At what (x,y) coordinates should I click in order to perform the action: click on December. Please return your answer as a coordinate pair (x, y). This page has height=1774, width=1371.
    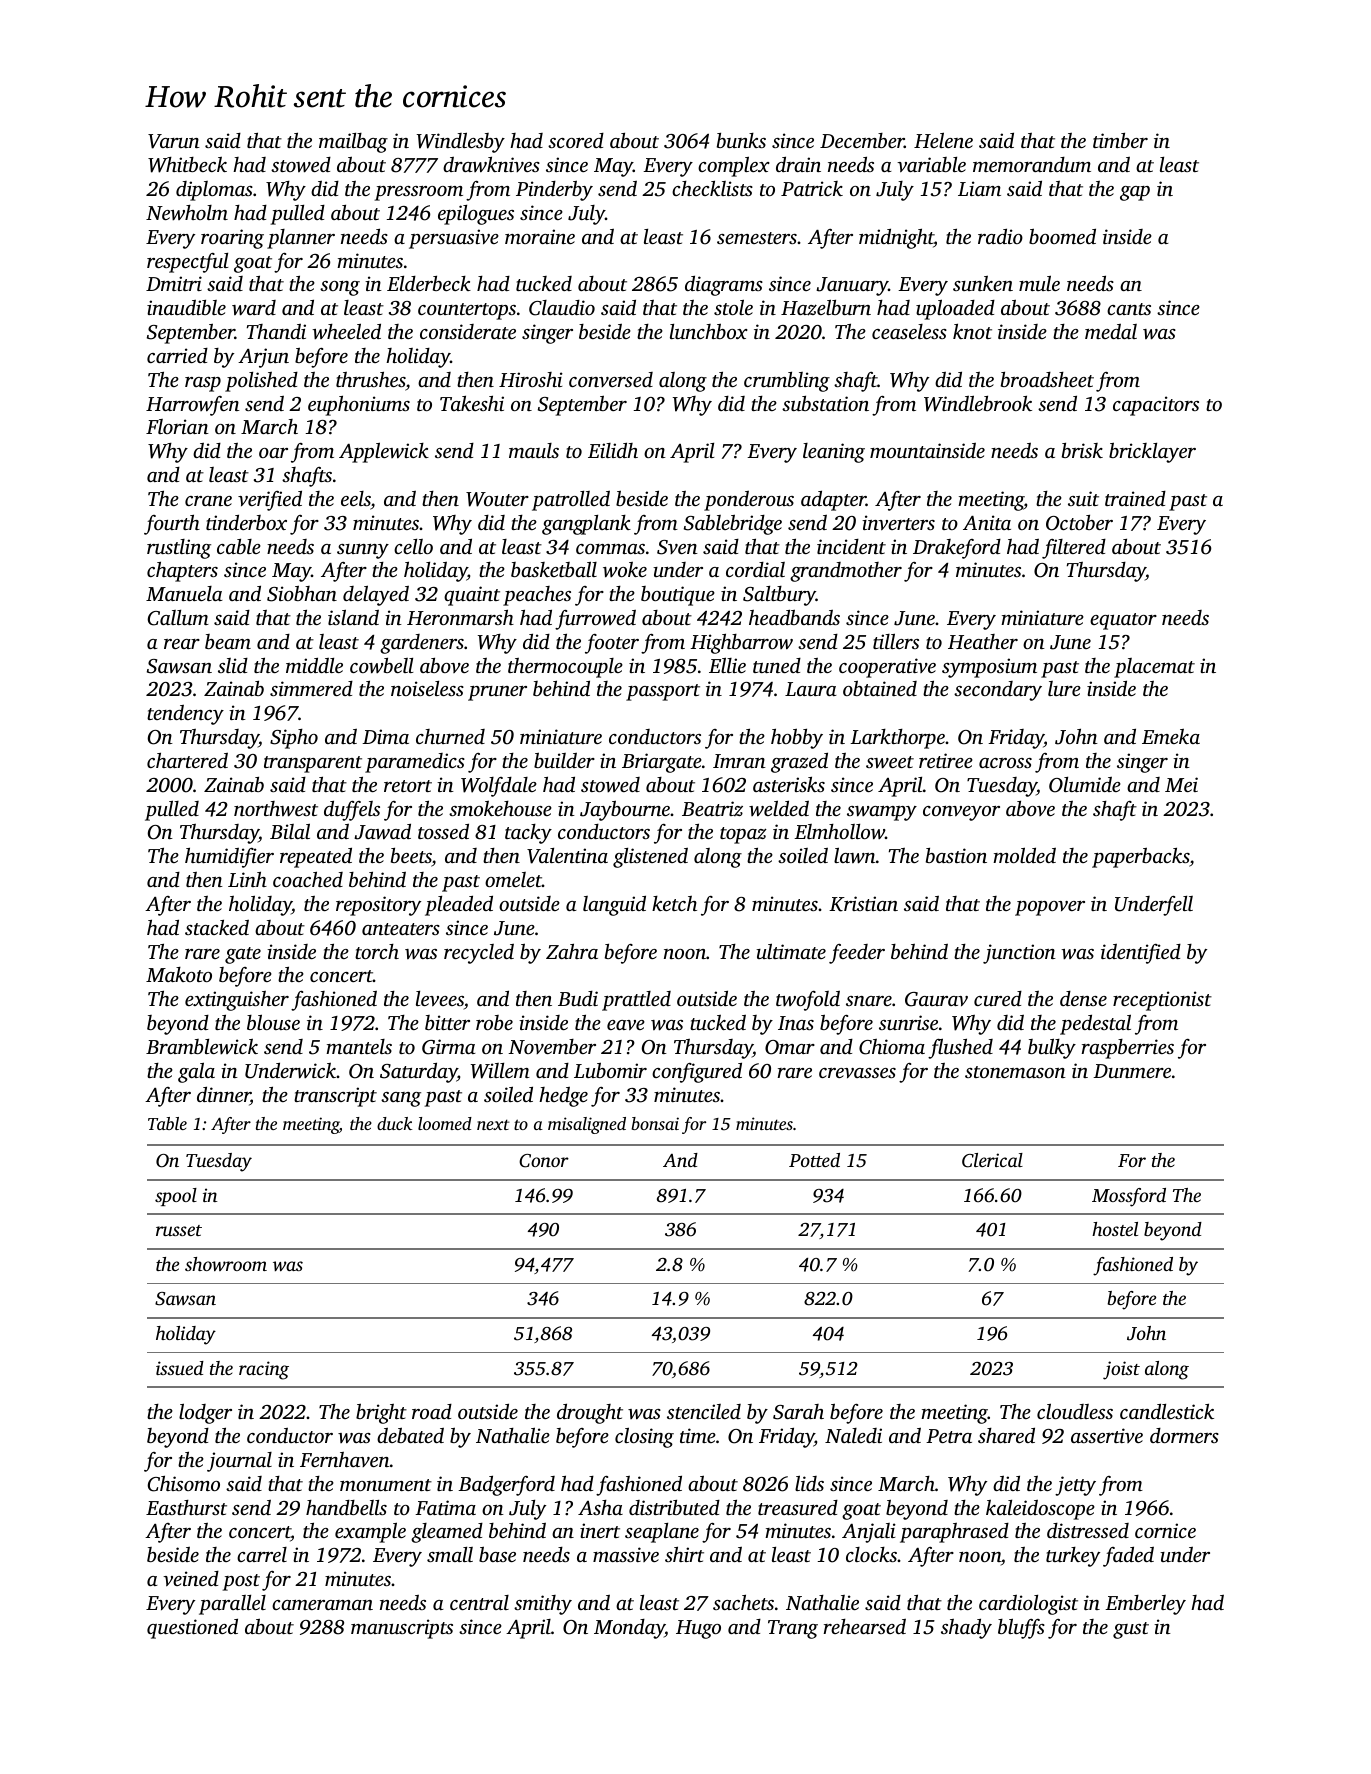
    Looking at the image, I should click on (862, 140).
